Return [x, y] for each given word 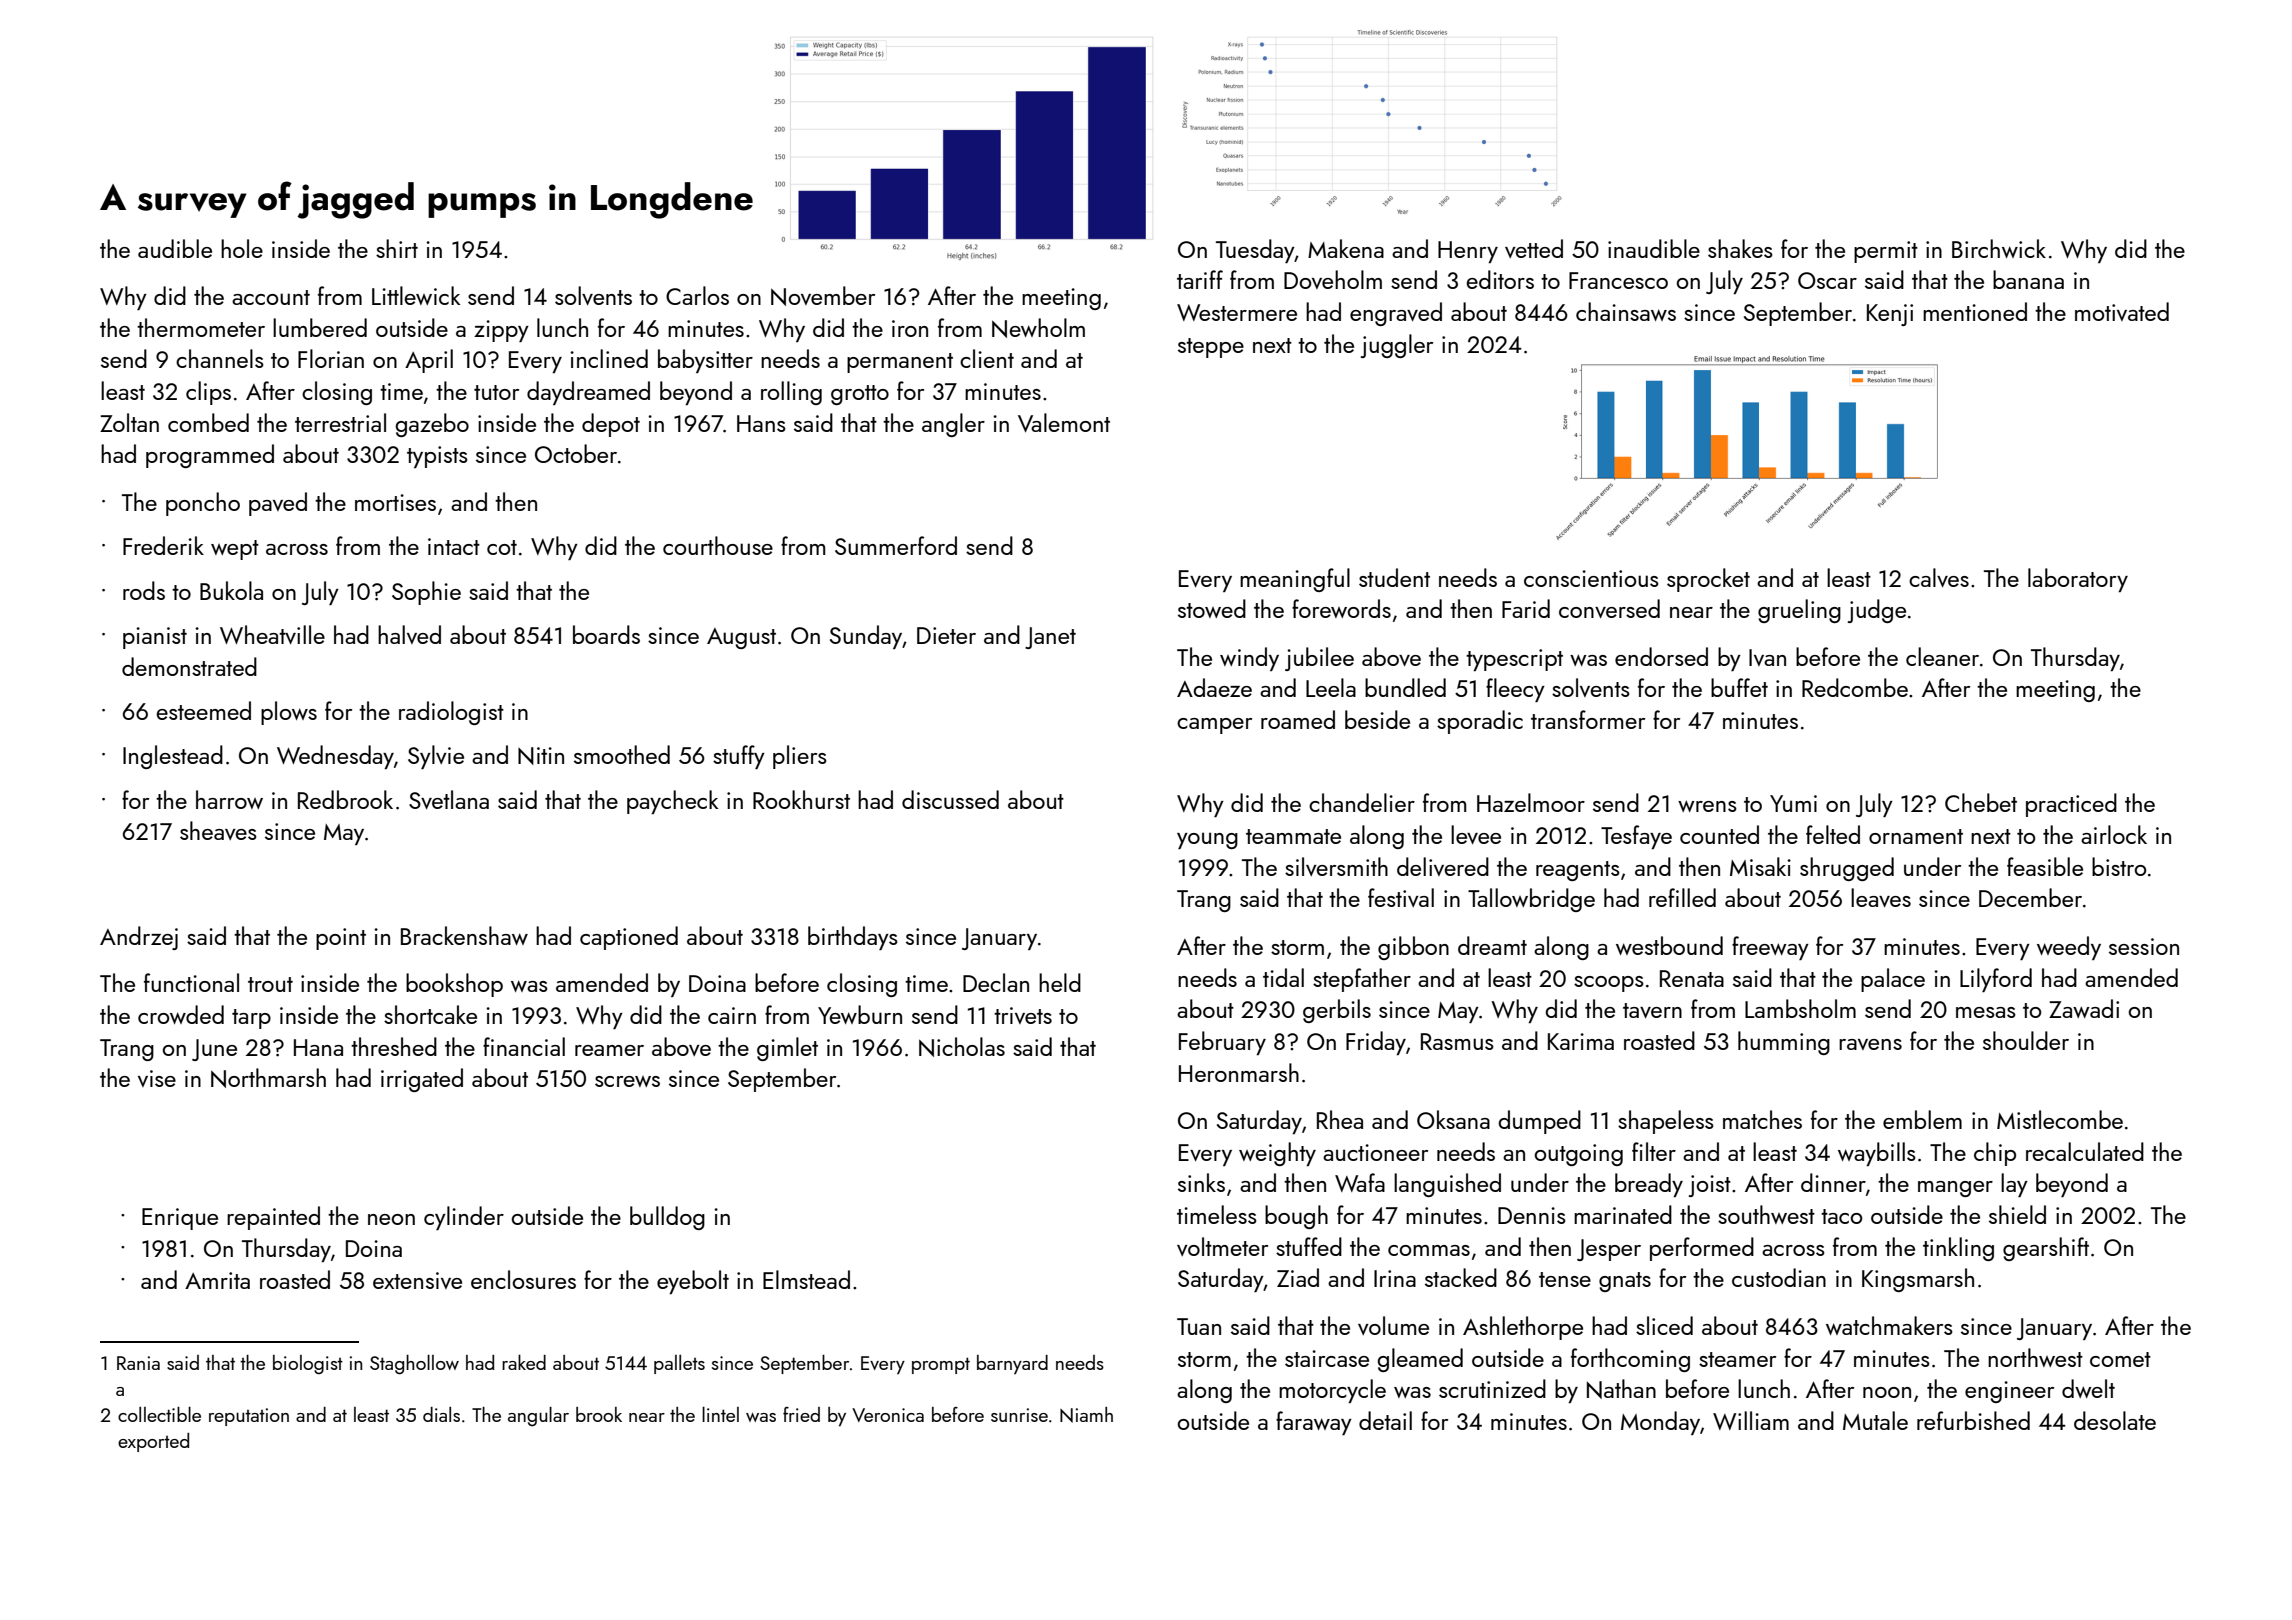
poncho [203, 504]
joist [1709, 1186]
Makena [1346, 248]
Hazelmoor [1531, 802]
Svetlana [449, 799]
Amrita [217, 1280]
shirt [397, 248]
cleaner [1942, 656]
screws [627, 1081]
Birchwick [1999, 248]
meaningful [1295, 580]
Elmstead [806, 1279]
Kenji [1890, 315]
